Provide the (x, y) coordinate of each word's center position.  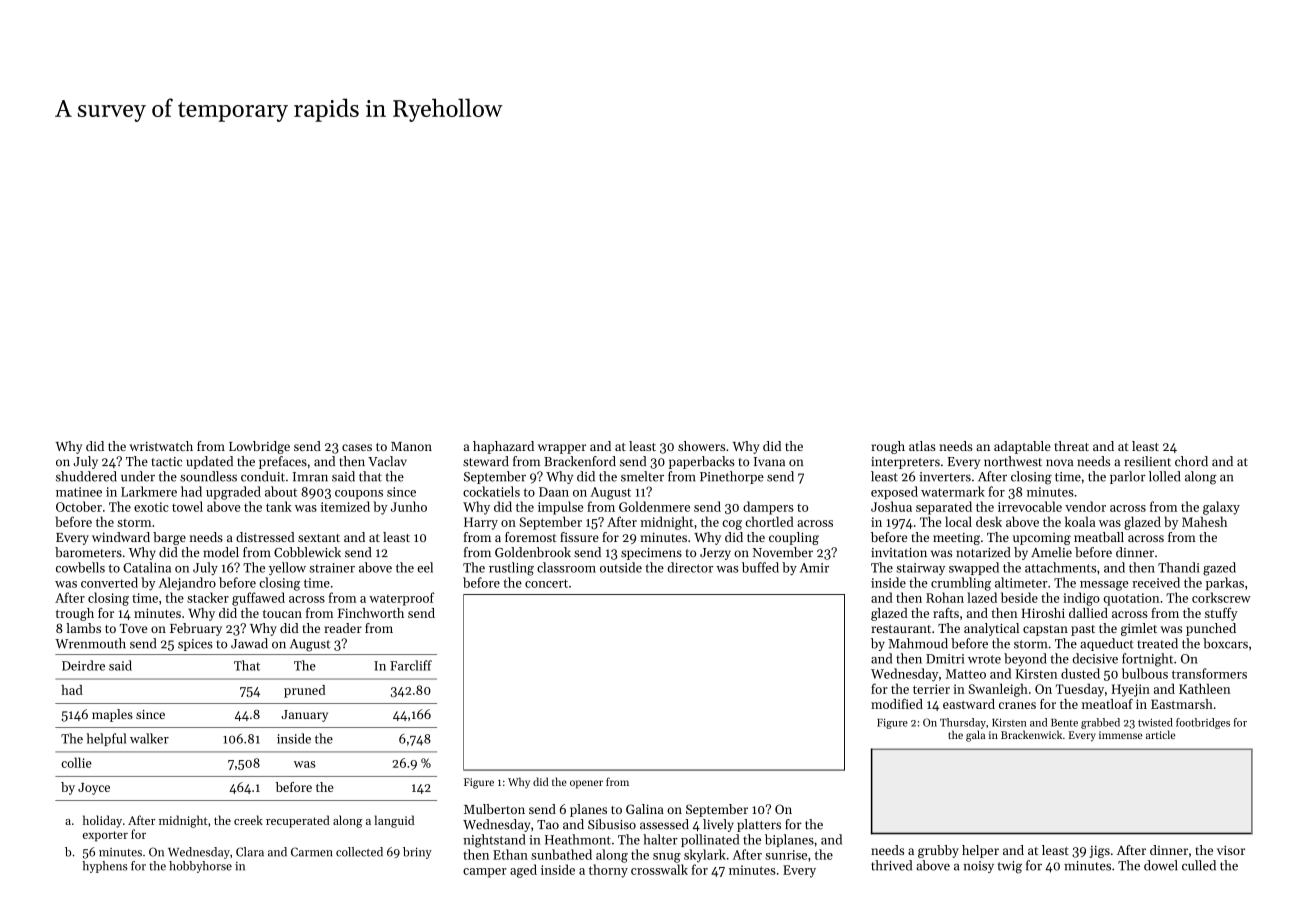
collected (359, 852)
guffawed (258, 599)
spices (195, 645)
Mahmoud (918, 643)
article (1160, 734)
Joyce (94, 789)
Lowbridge (259, 447)
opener (586, 784)
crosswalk (659, 869)
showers (701, 446)
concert (546, 583)
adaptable (1022, 447)
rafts (946, 613)
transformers (1209, 673)
